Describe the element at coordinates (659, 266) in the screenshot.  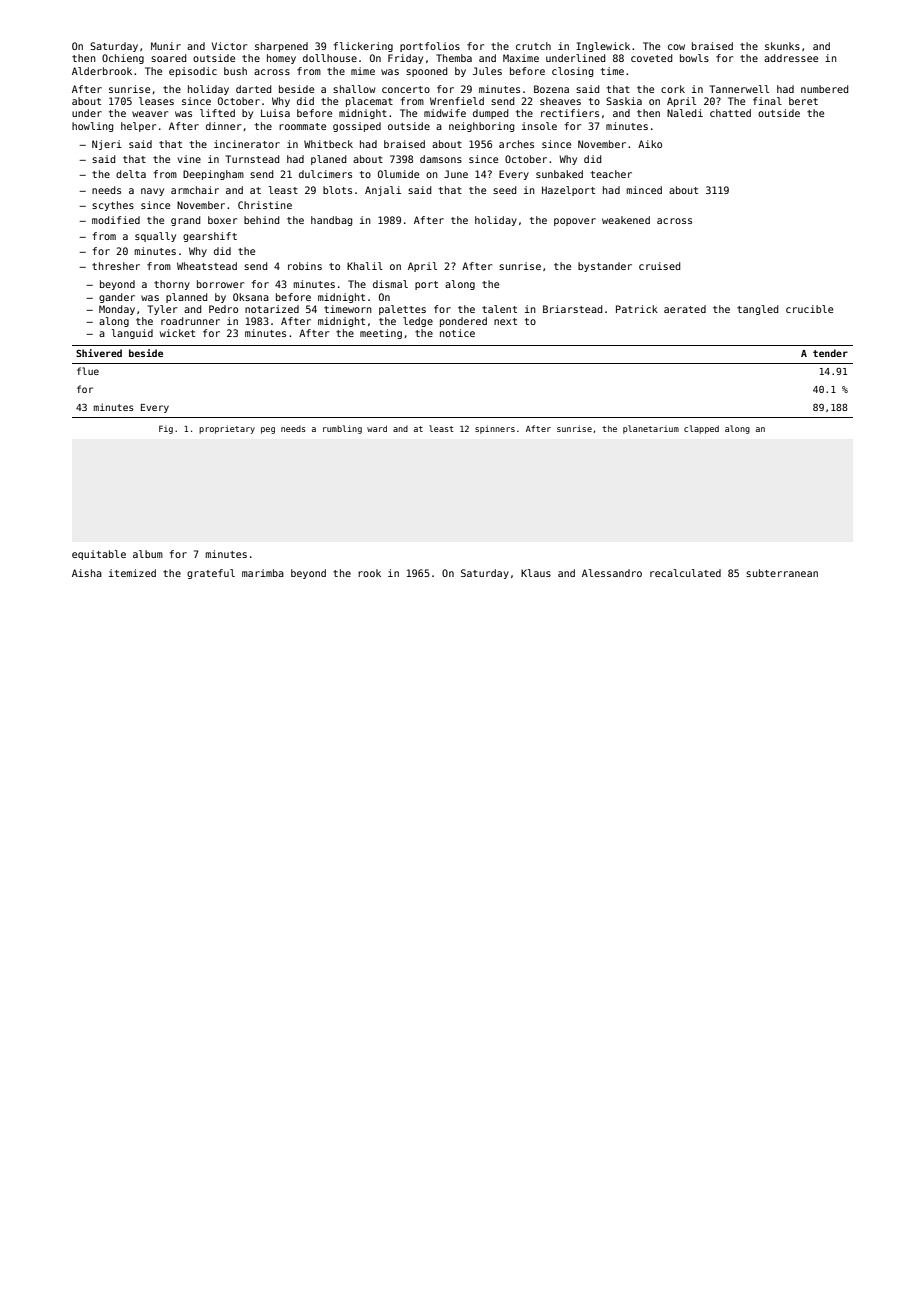
I see `cruised` at that location.
